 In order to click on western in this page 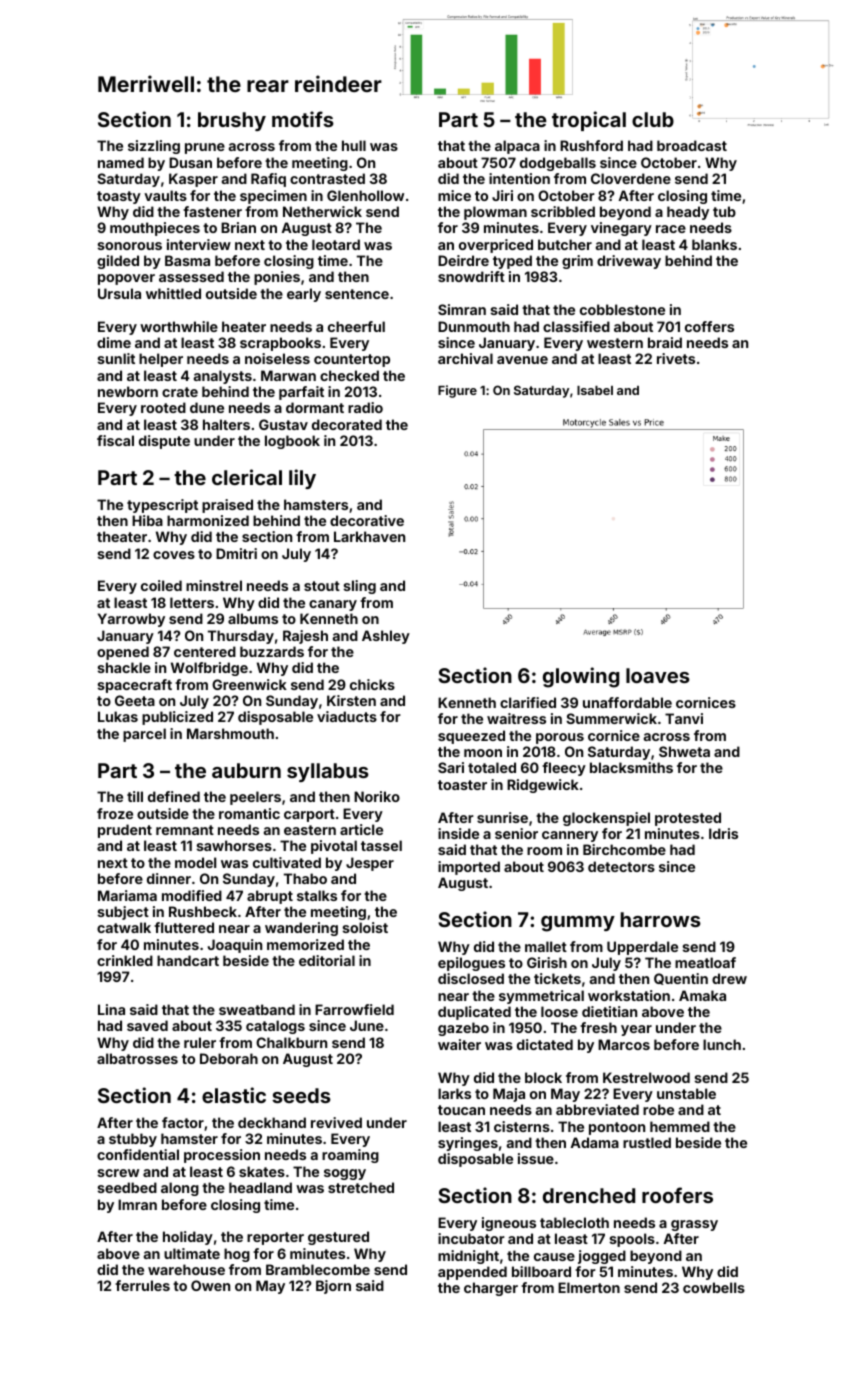, I will do `click(615, 343)`.
